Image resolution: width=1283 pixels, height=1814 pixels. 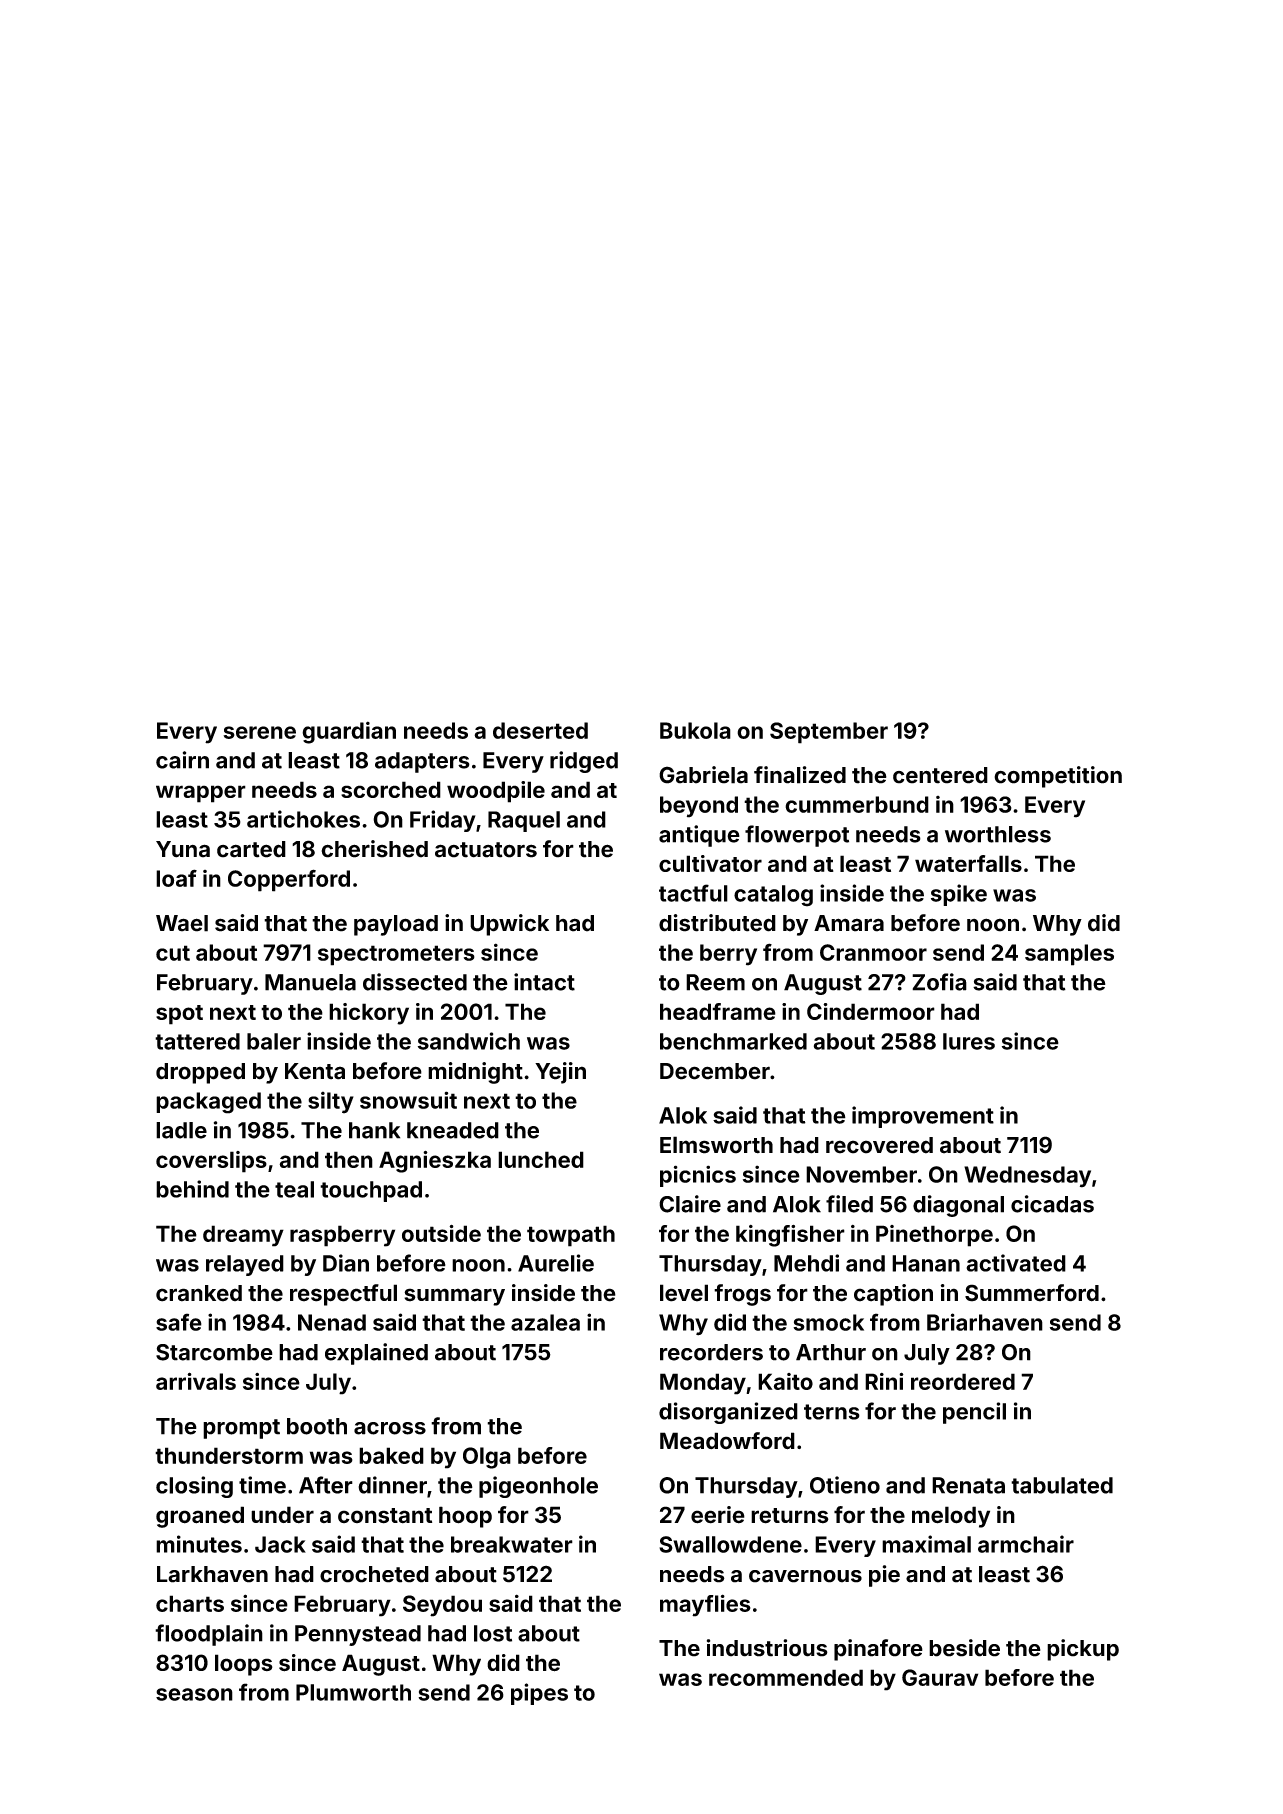 What do you see at coordinates (1026, 1544) in the screenshot?
I see `armchair` at bounding box center [1026, 1544].
